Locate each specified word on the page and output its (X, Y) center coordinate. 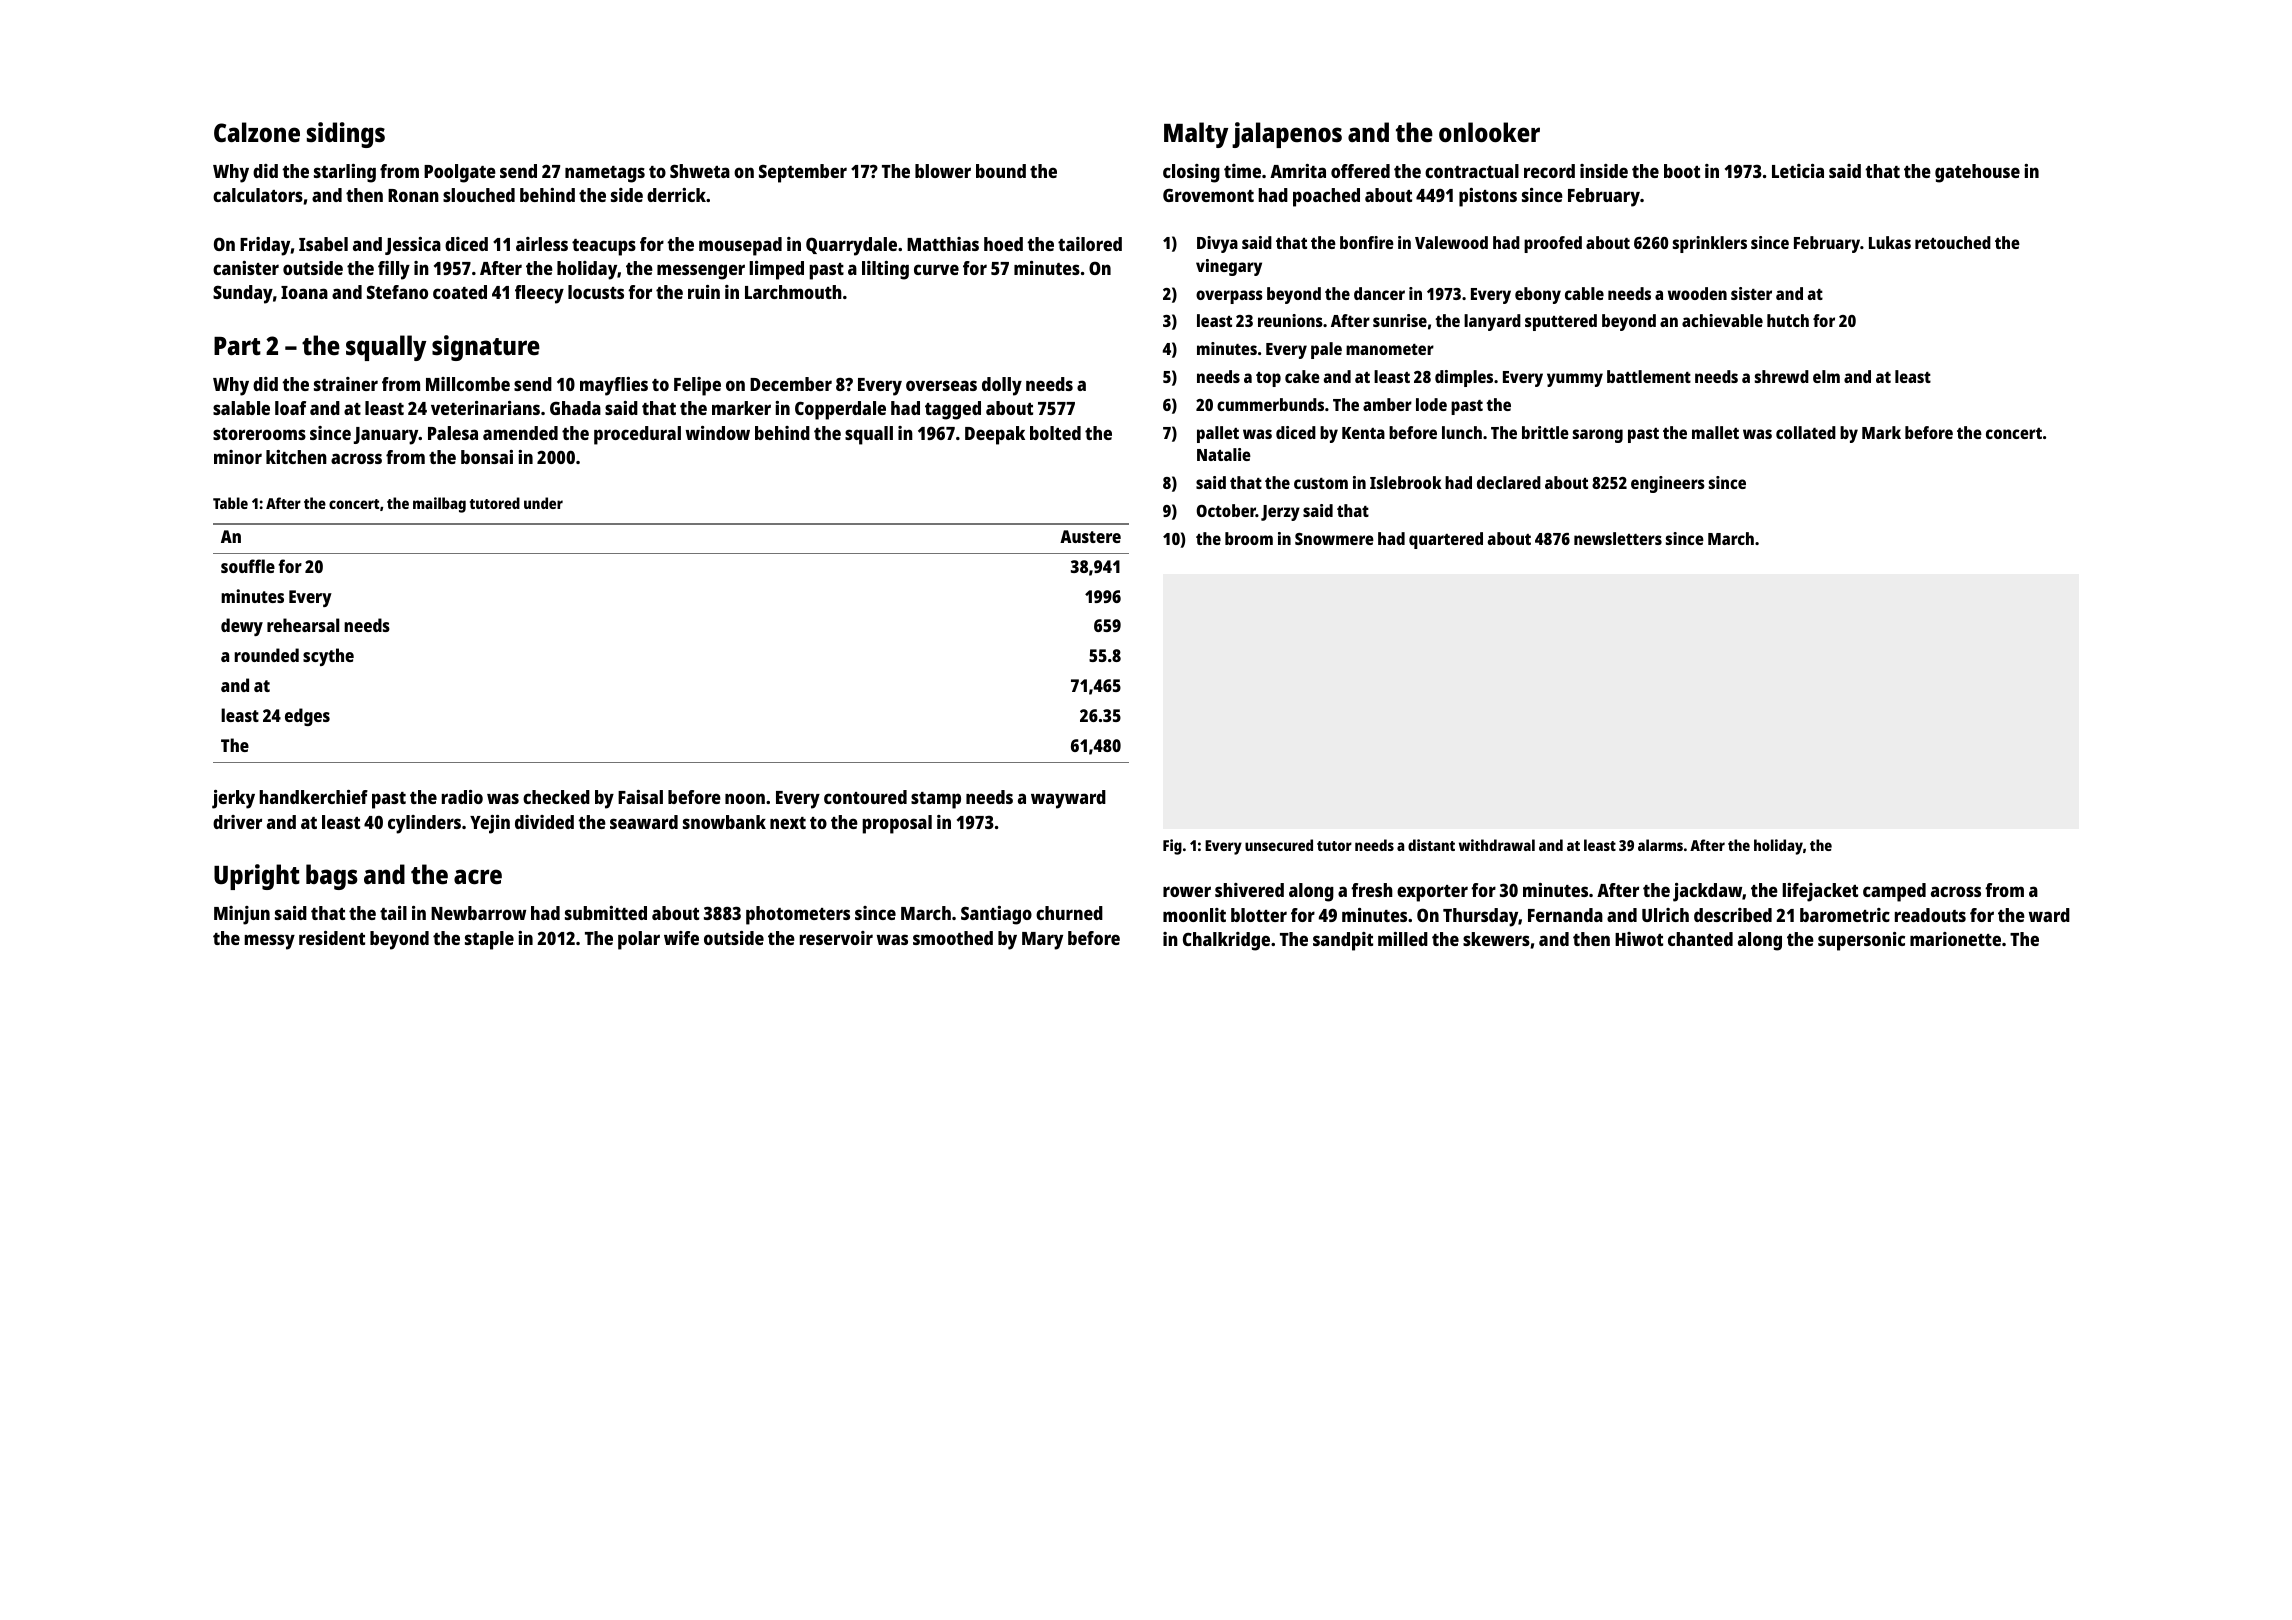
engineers (1668, 484)
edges (307, 717)
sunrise (1400, 320)
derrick (676, 195)
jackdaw (1707, 892)
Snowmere (1334, 539)
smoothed (953, 938)
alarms (1660, 845)
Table (230, 503)
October (1226, 510)
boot (1682, 171)
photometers (798, 915)
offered (1360, 171)
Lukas (1890, 242)
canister (246, 268)
